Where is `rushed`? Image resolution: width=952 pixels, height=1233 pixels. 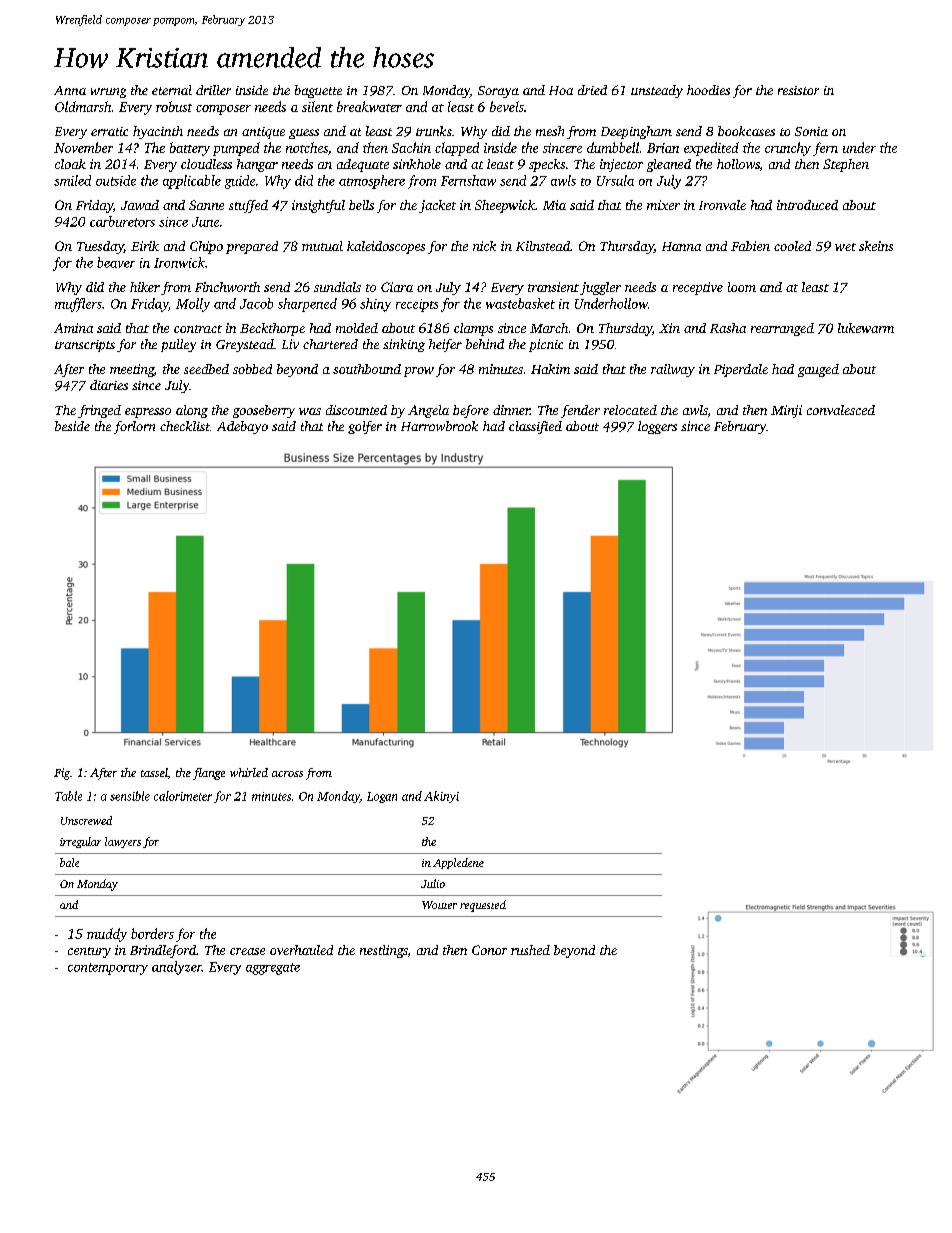 rushed is located at coordinates (530, 950).
